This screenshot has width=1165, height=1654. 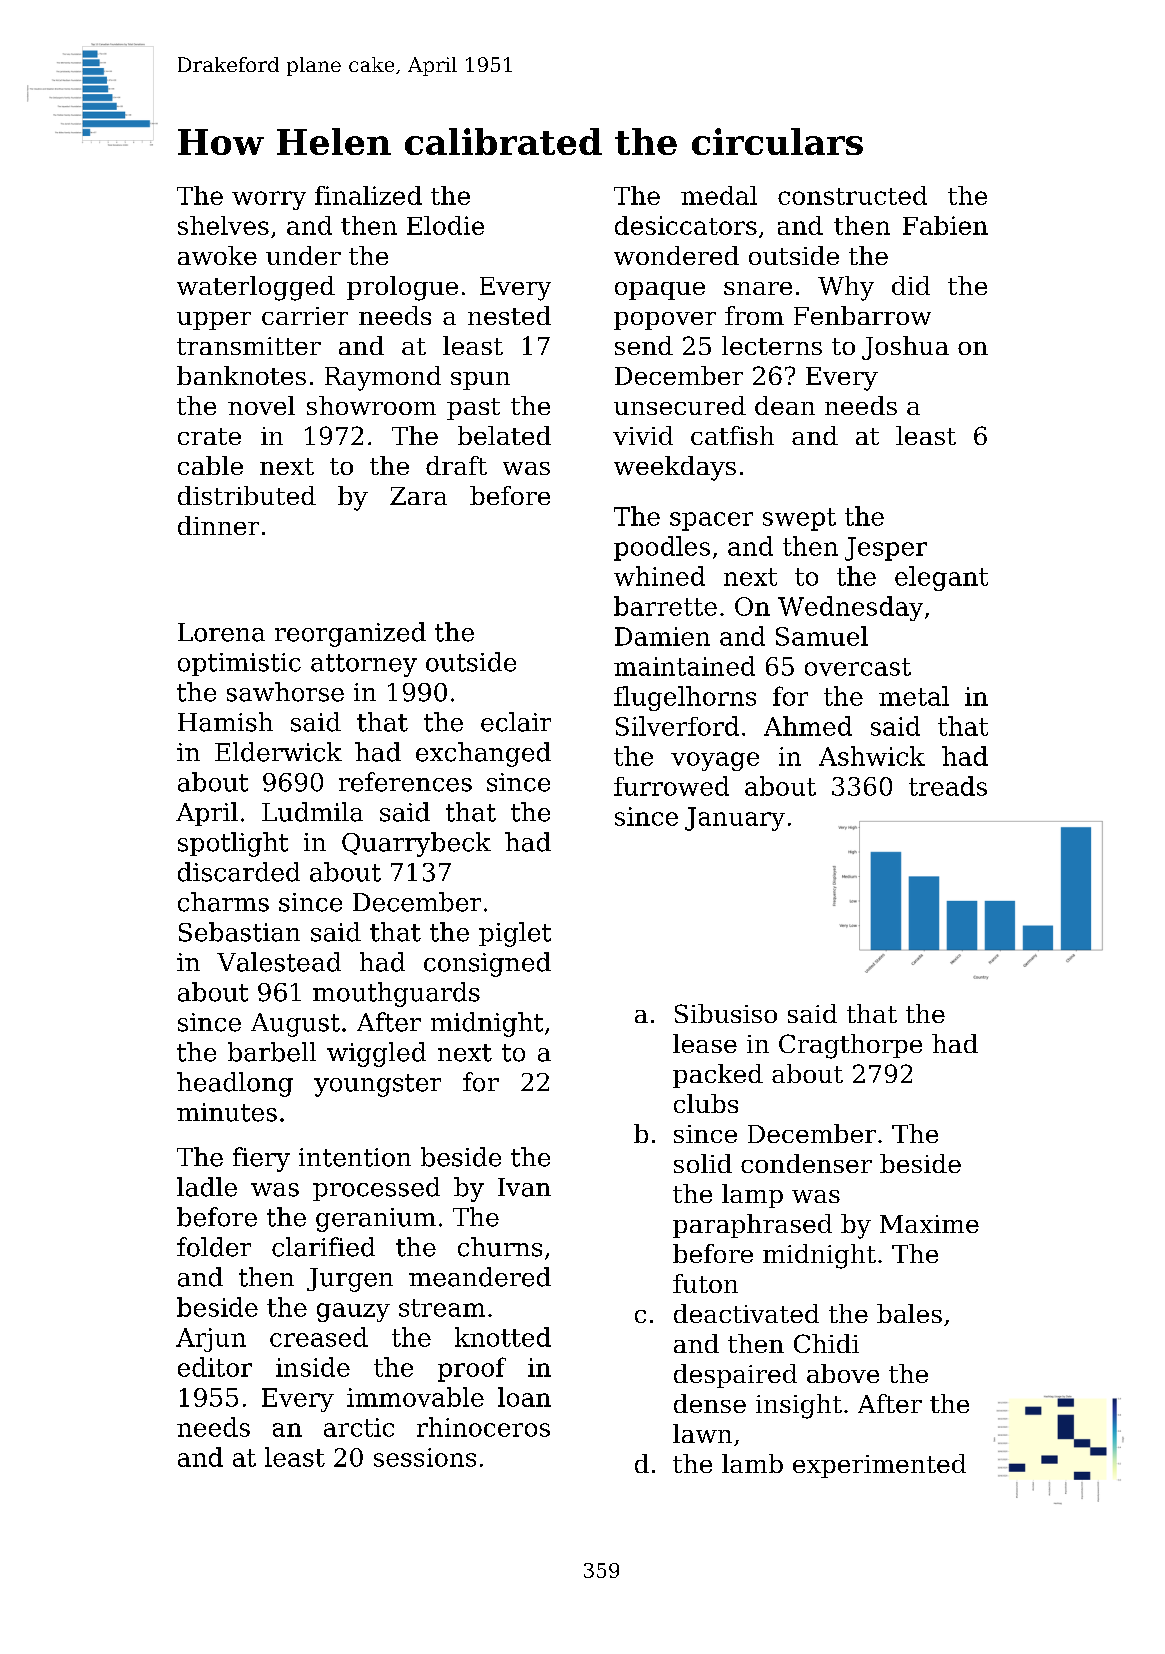 What do you see at coordinates (879, 1466) in the screenshot?
I see `experimented` at bounding box center [879, 1466].
